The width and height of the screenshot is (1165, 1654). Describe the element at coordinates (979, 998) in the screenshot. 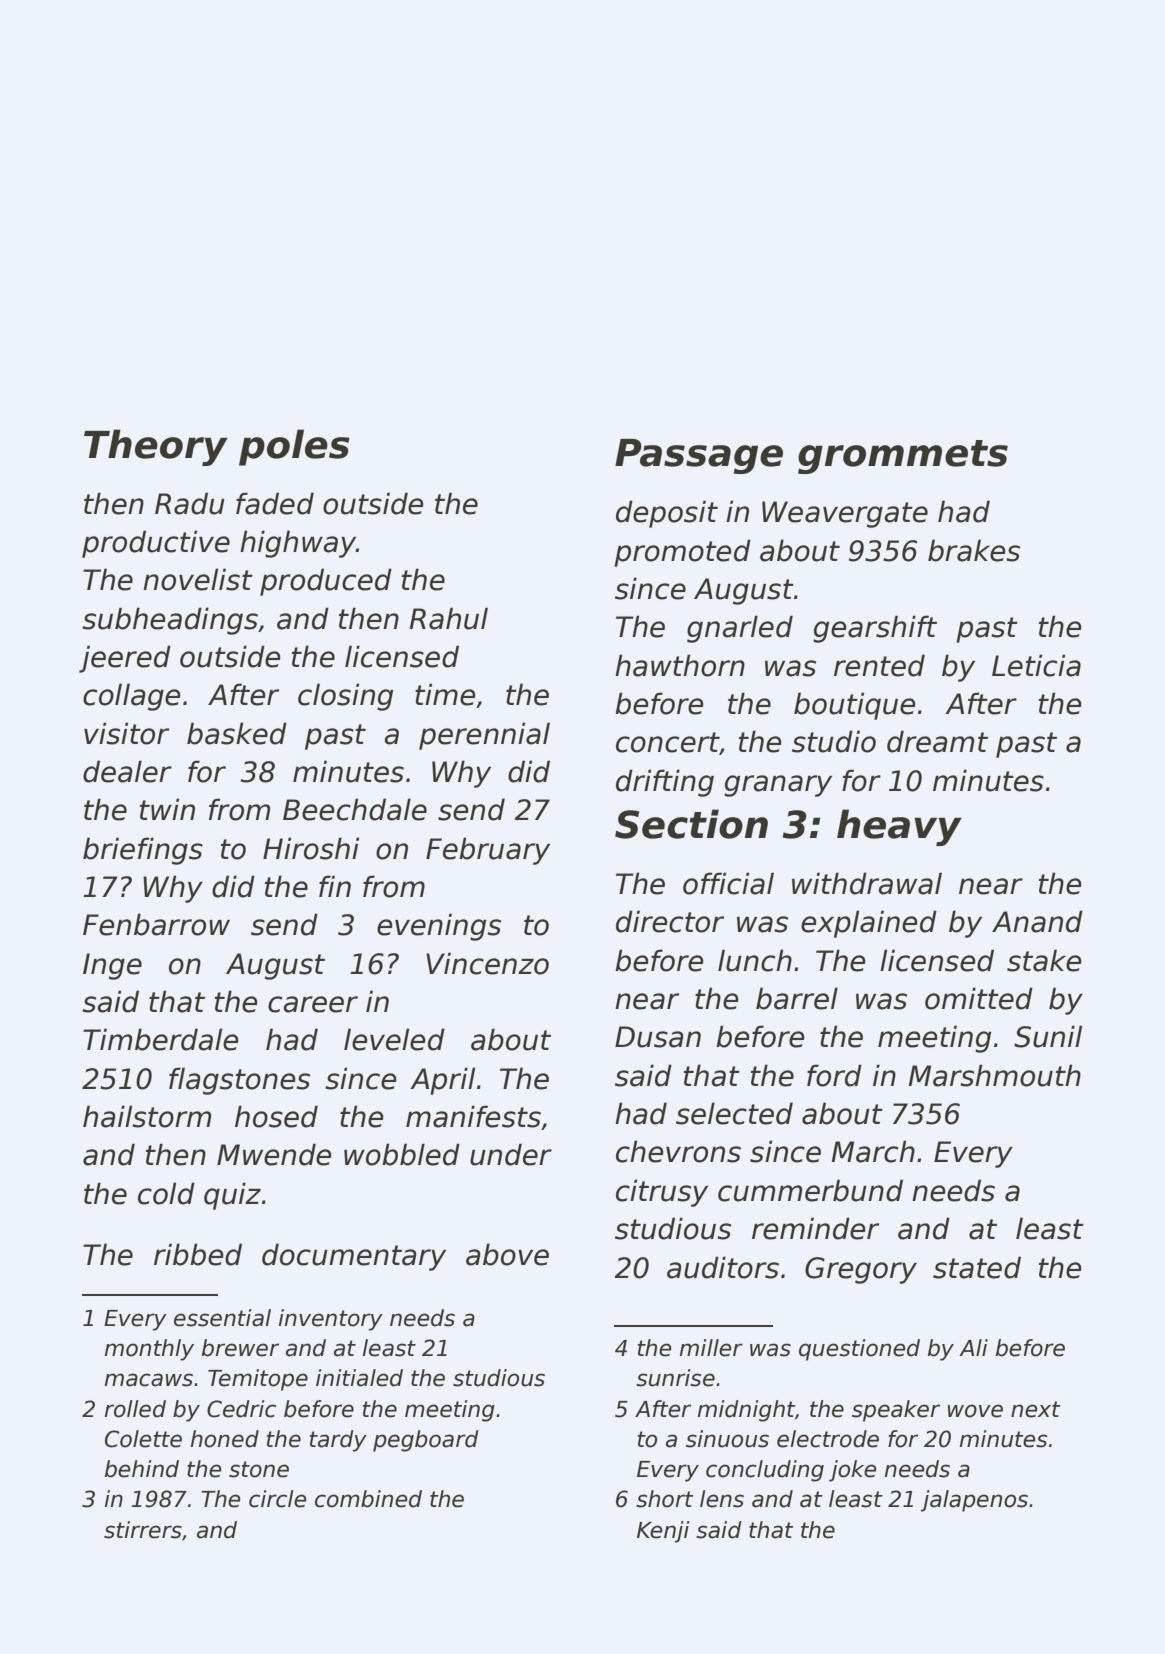

I see `omitted` at that location.
